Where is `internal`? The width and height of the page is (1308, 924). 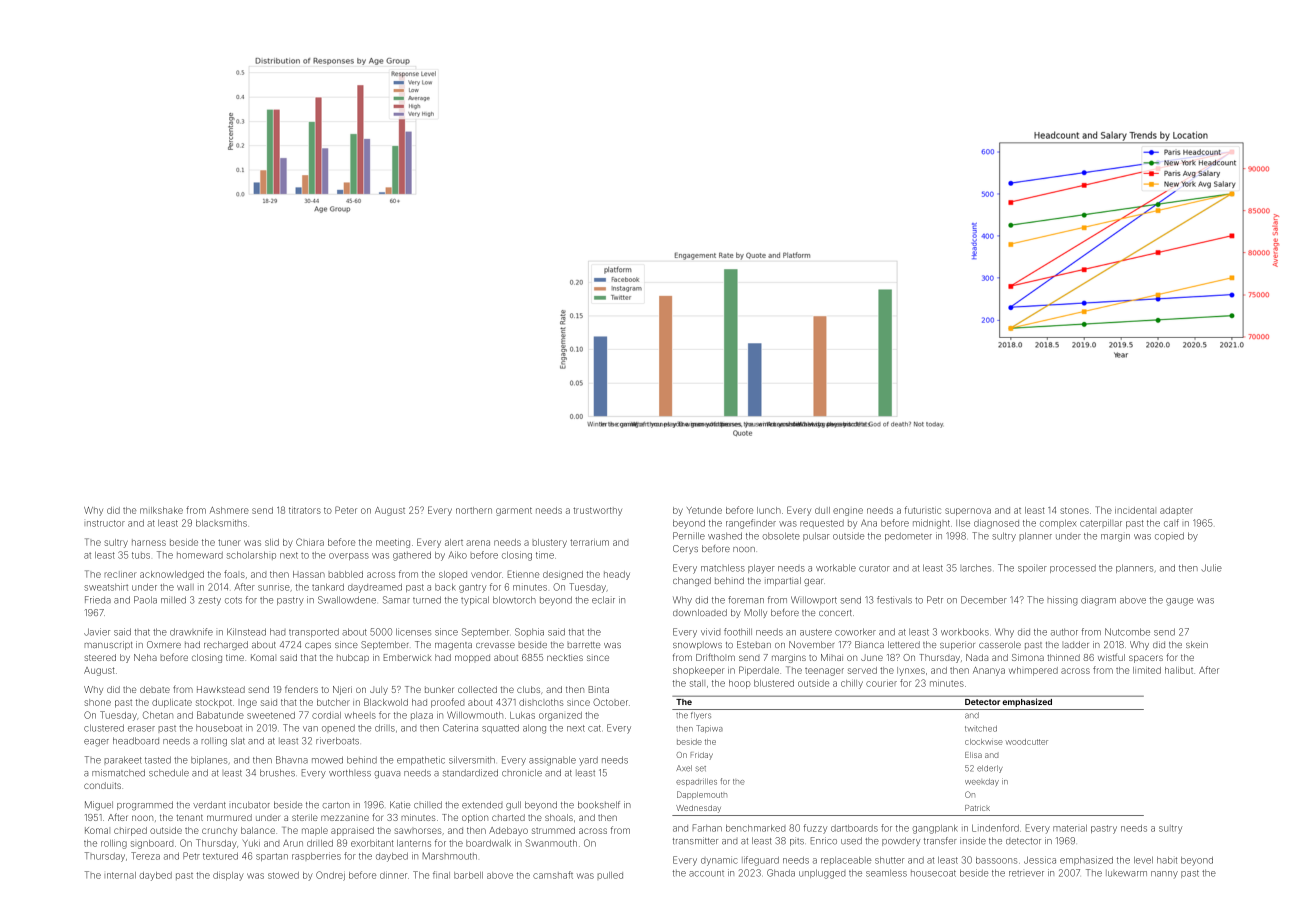
internal is located at coordinates (120, 875).
